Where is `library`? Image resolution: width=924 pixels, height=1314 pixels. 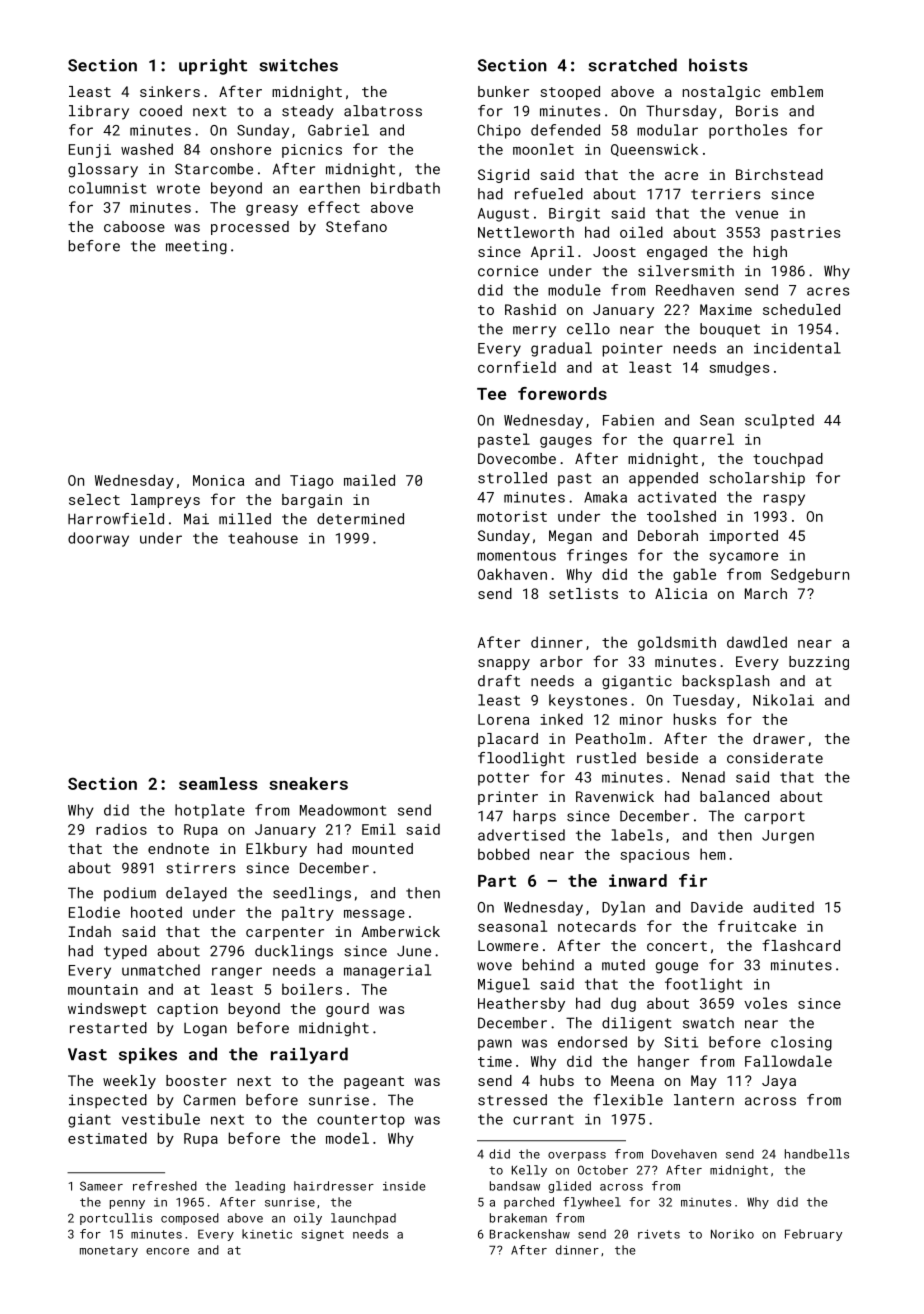
library is located at coordinates (99, 112).
